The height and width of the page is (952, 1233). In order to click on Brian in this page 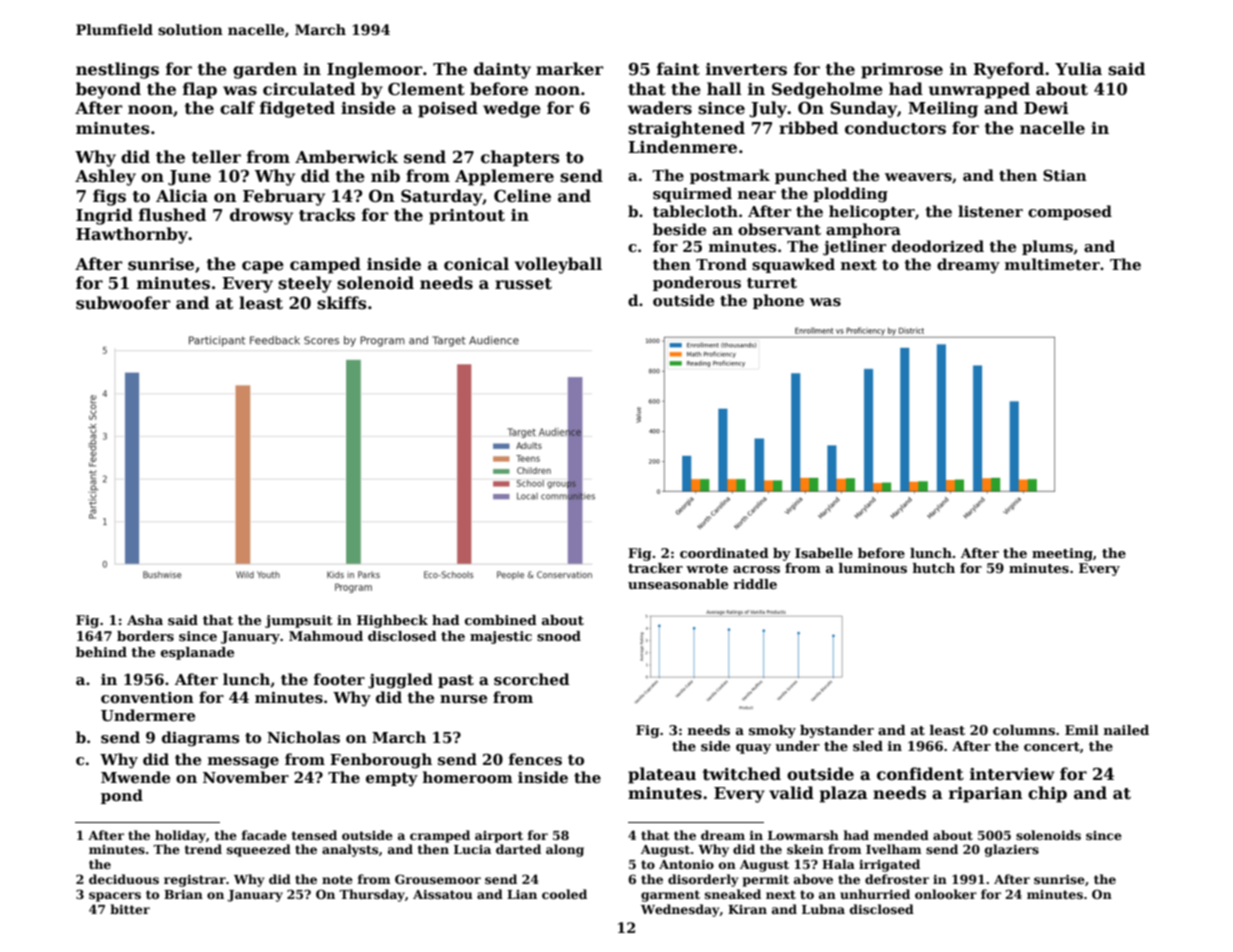, I will do `click(183, 894)`.
